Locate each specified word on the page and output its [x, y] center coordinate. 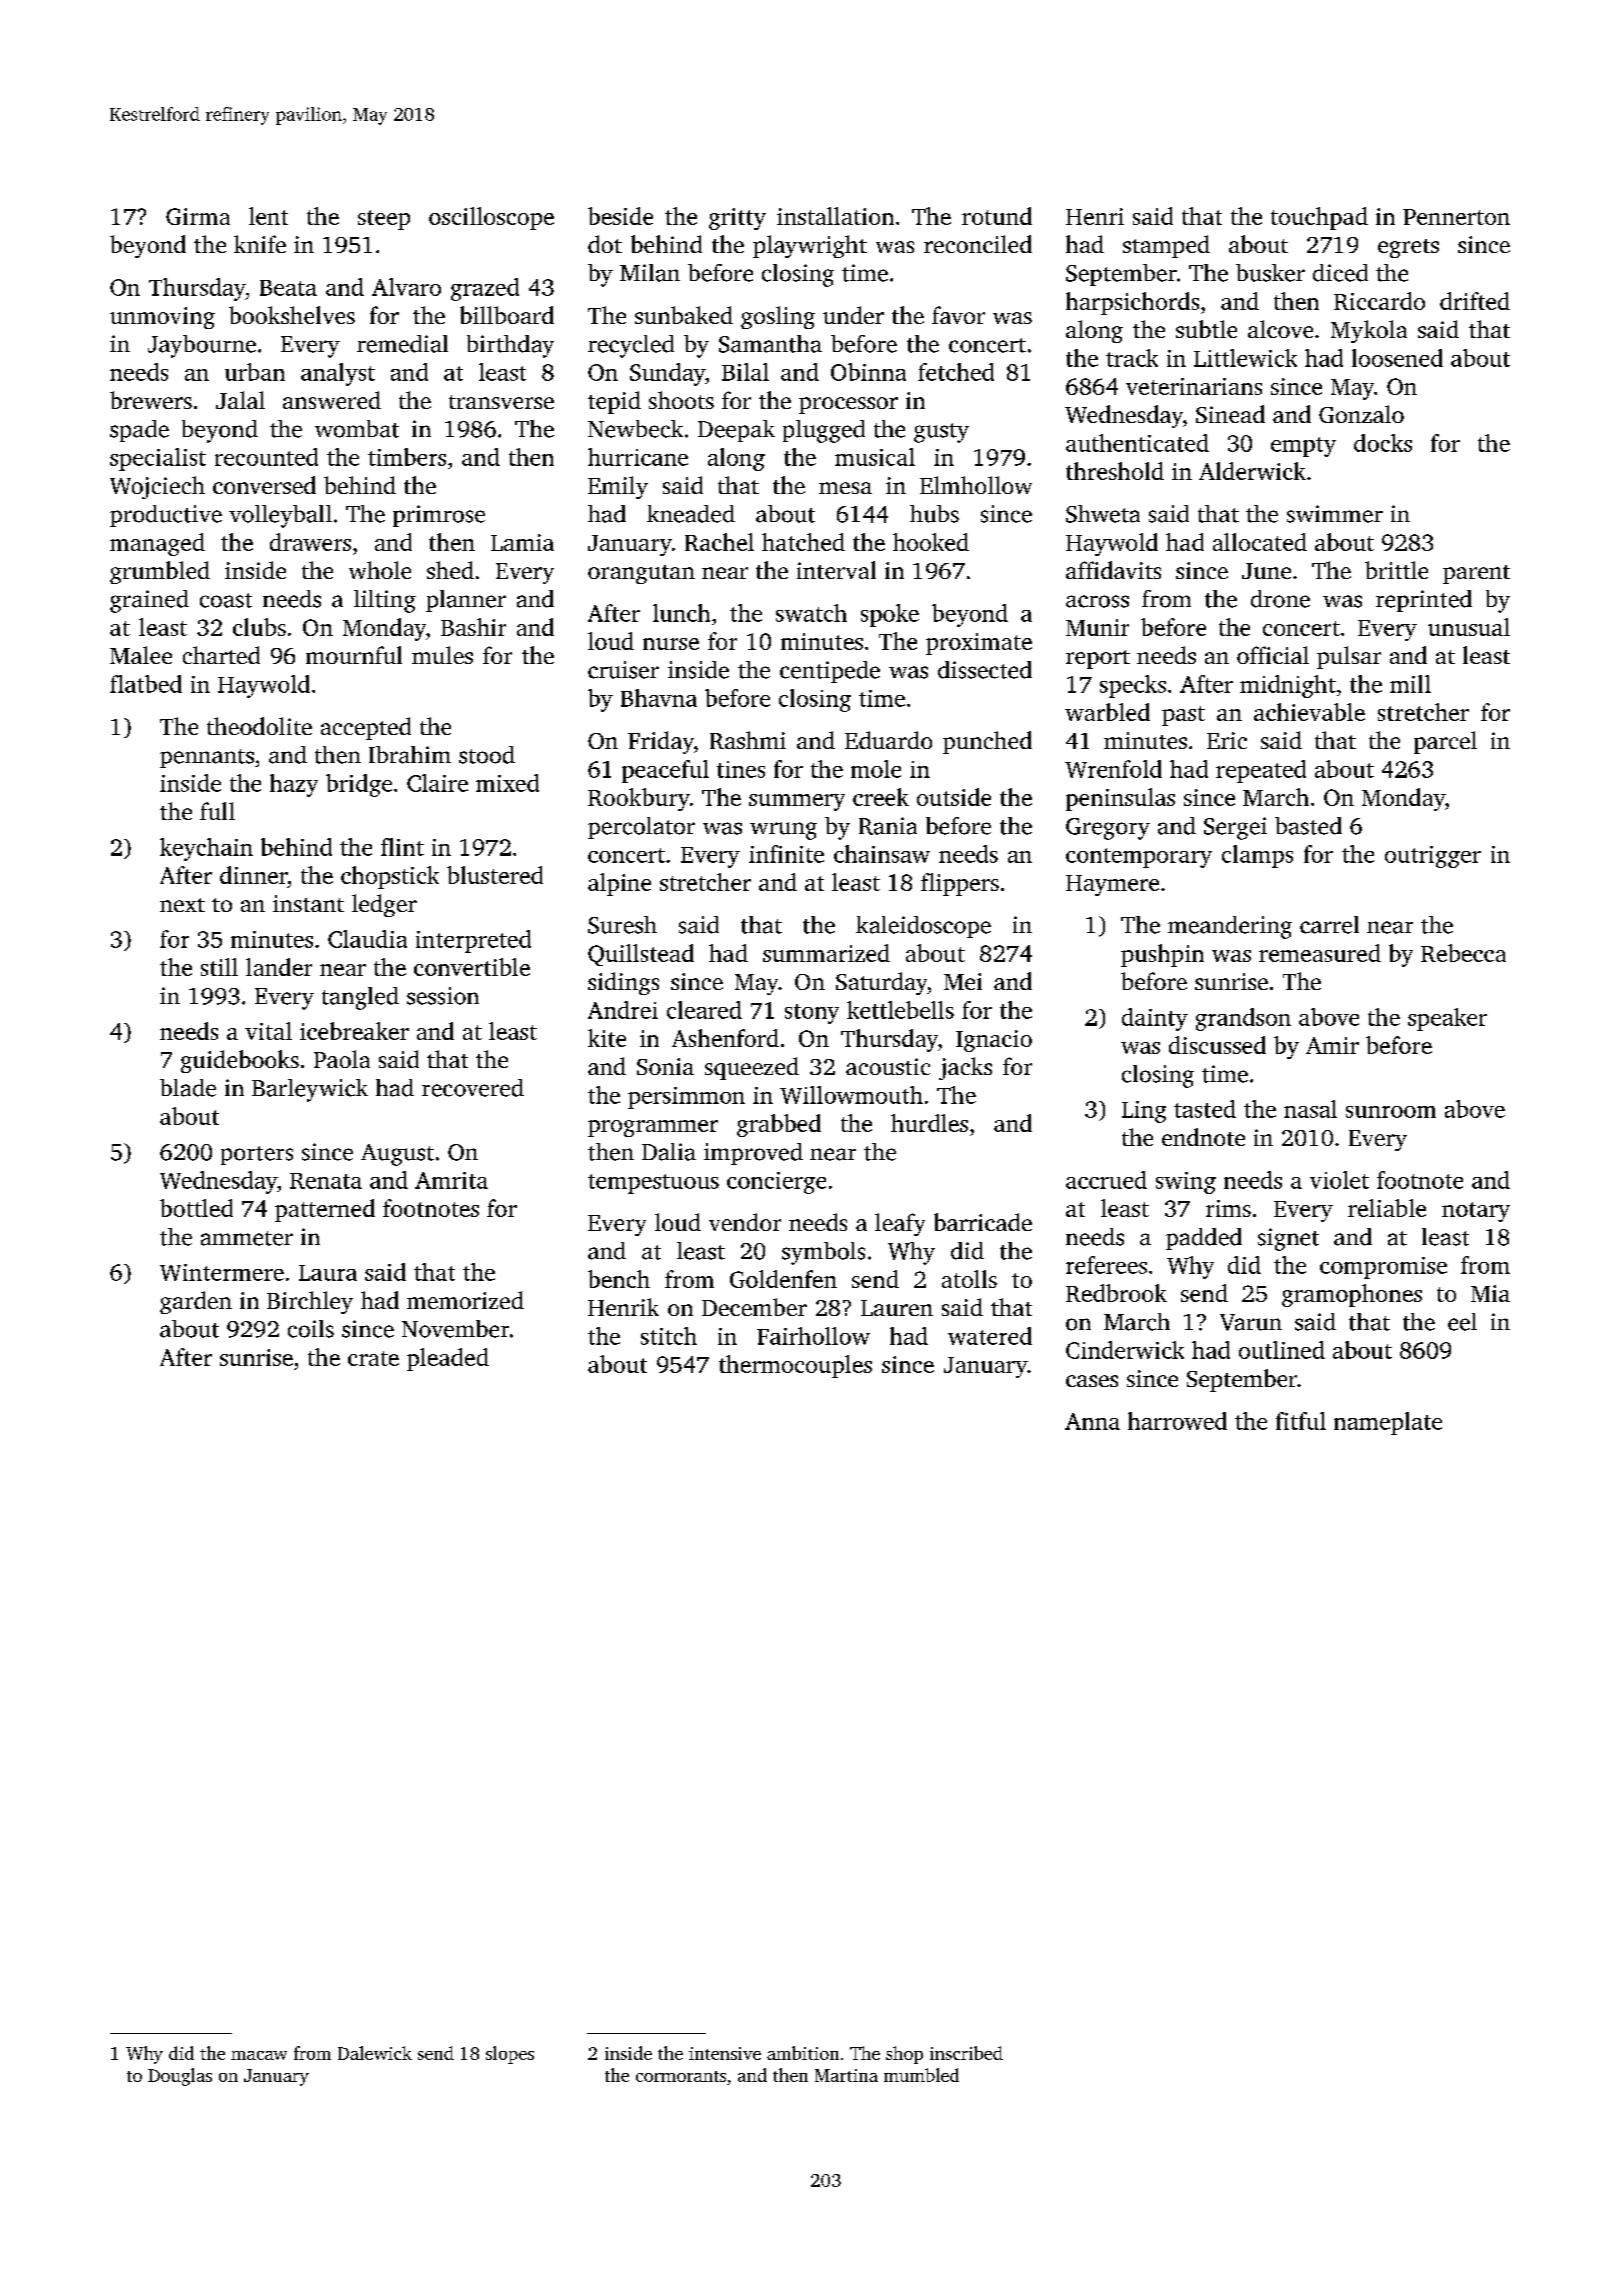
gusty [941, 433]
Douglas [180, 2077]
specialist [158, 459]
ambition [803, 2053]
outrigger [1433, 857]
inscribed [966, 2053]
